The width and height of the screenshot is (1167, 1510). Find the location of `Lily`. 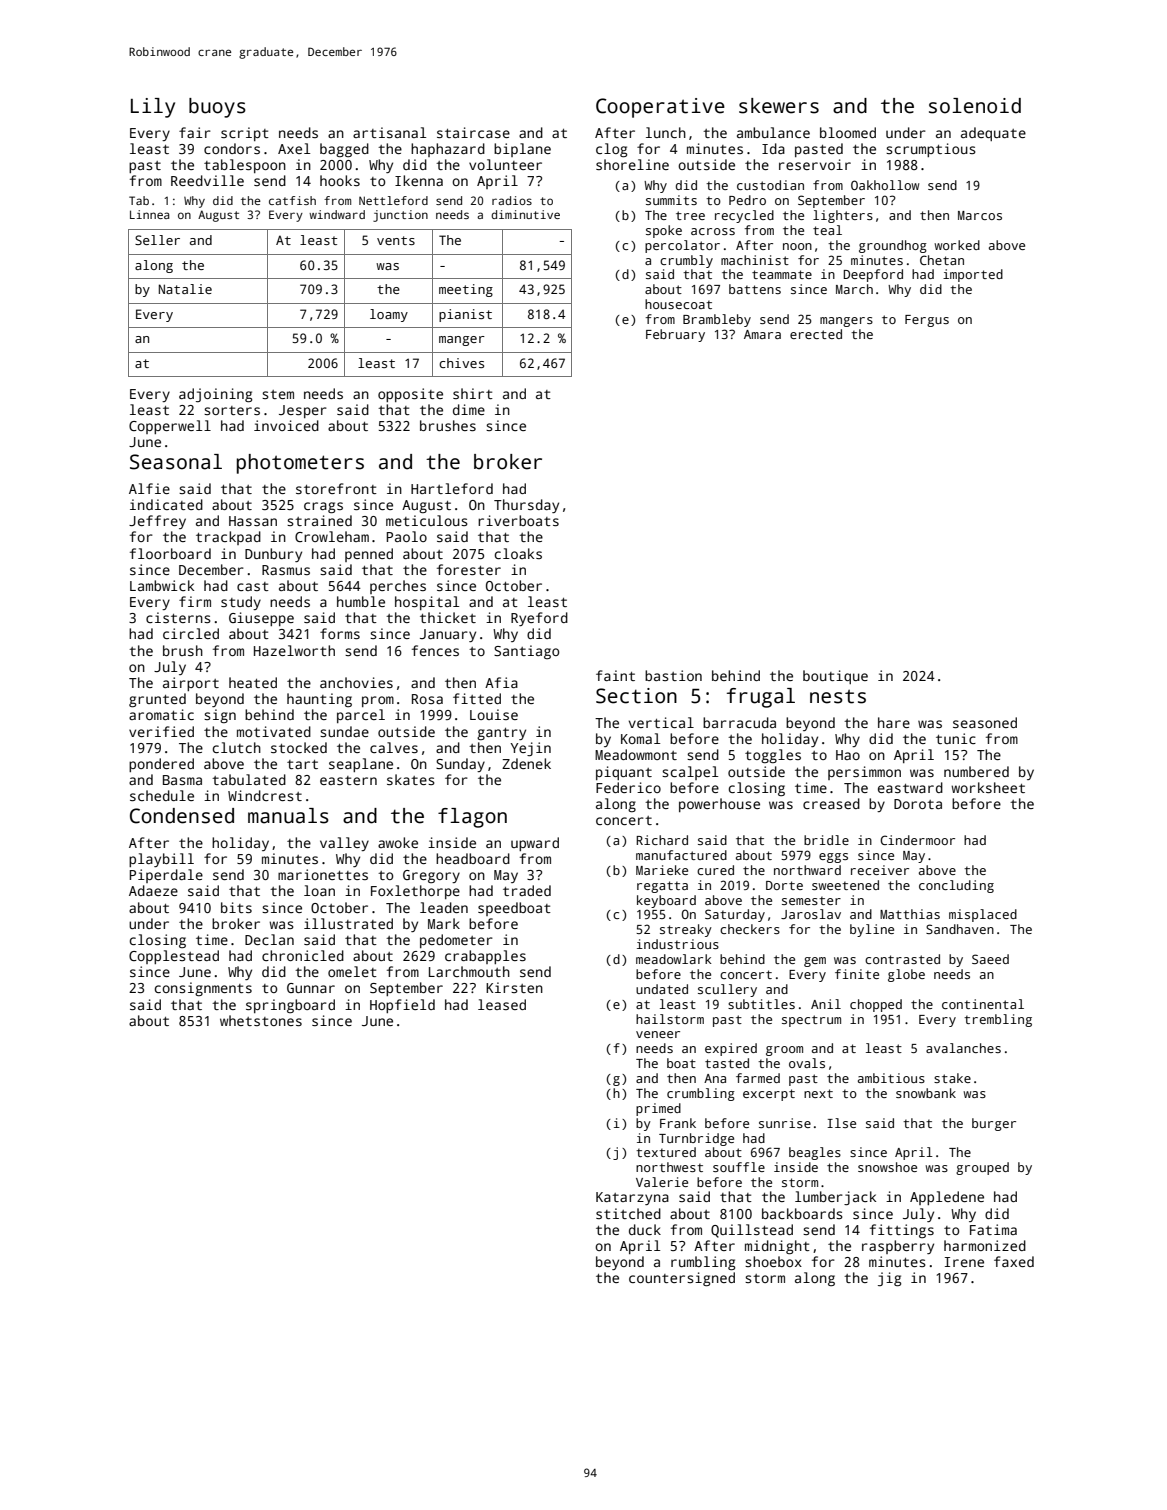

Lily is located at coordinates (153, 108).
